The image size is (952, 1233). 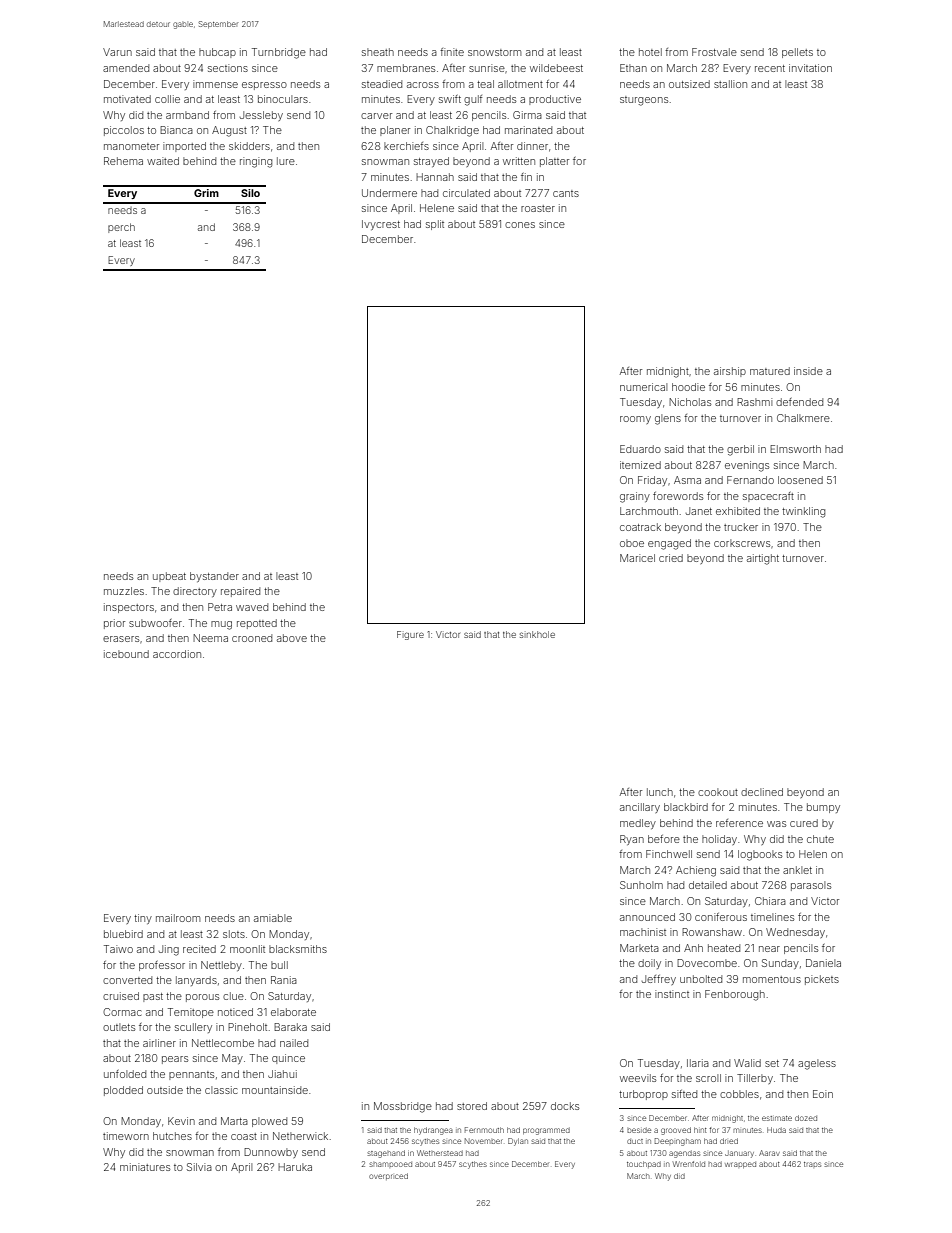 What do you see at coordinates (244, 1136) in the screenshot?
I see `coast` at bounding box center [244, 1136].
